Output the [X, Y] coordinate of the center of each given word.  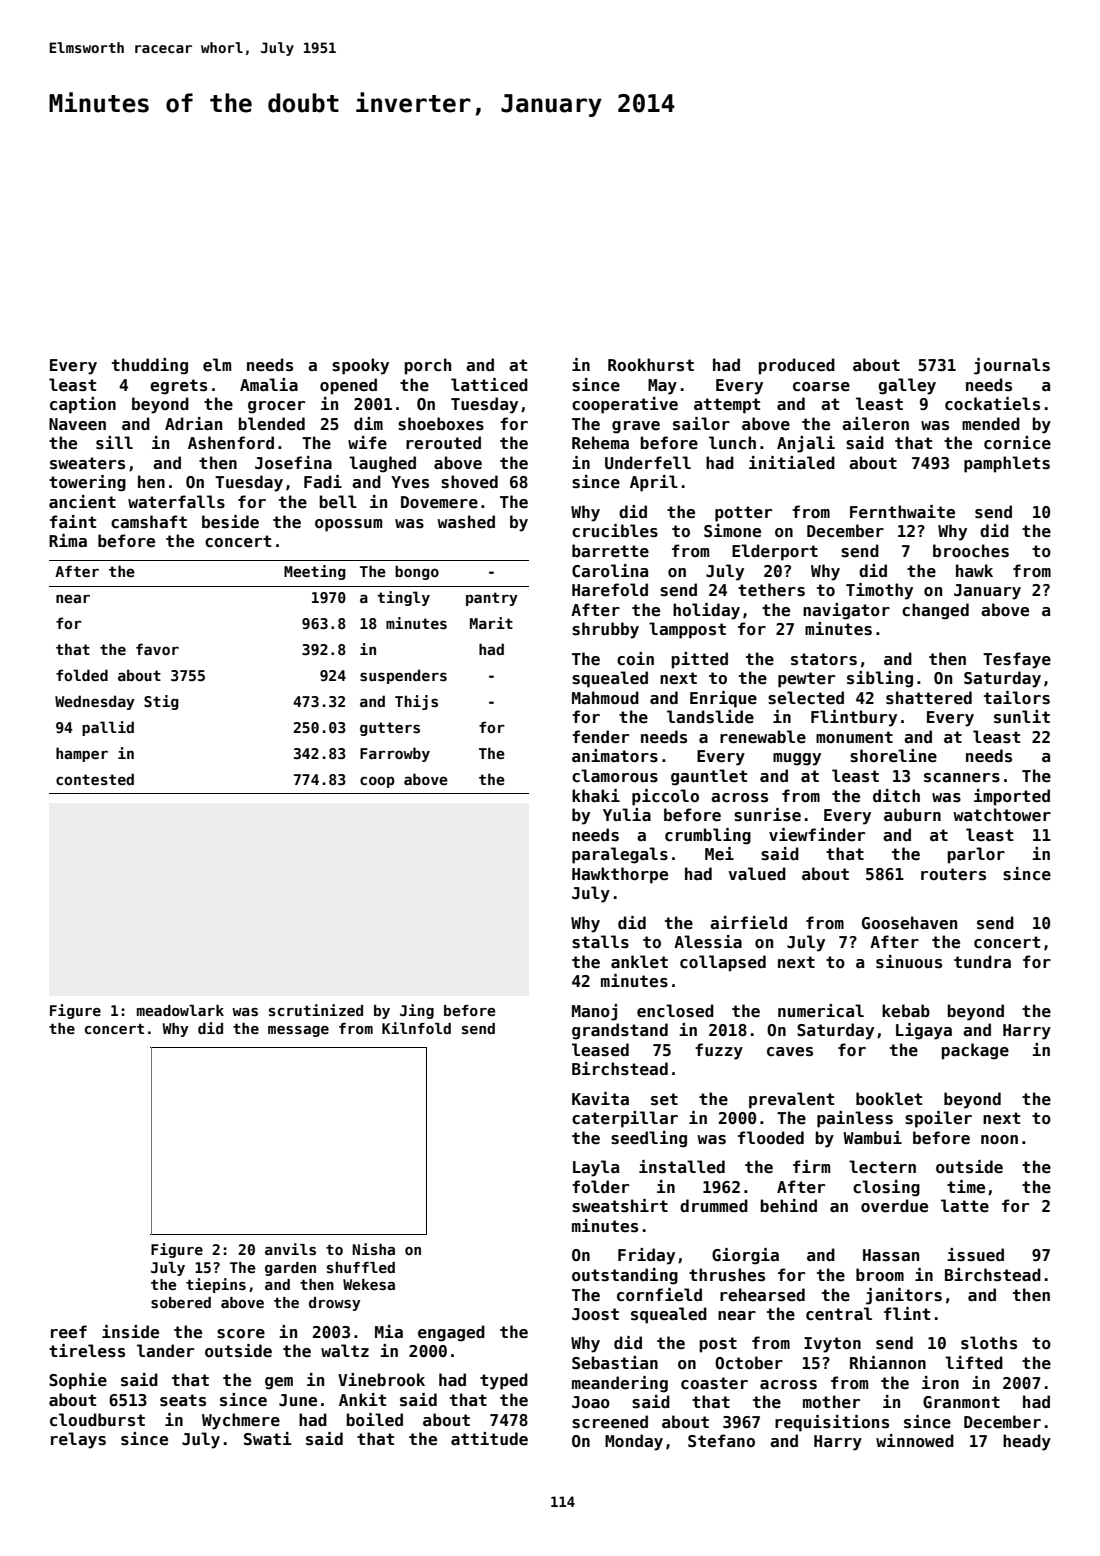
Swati [268, 1439]
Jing [417, 1011]
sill [114, 442]
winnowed [915, 1440]
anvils [290, 1249]
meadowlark [180, 1010]
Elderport [775, 552]
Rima [68, 540]
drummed [714, 1205]
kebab [906, 1011]
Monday [634, 1442]
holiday [706, 611]
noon [999, 1139]
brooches [971, 551]
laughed [382, 464]
